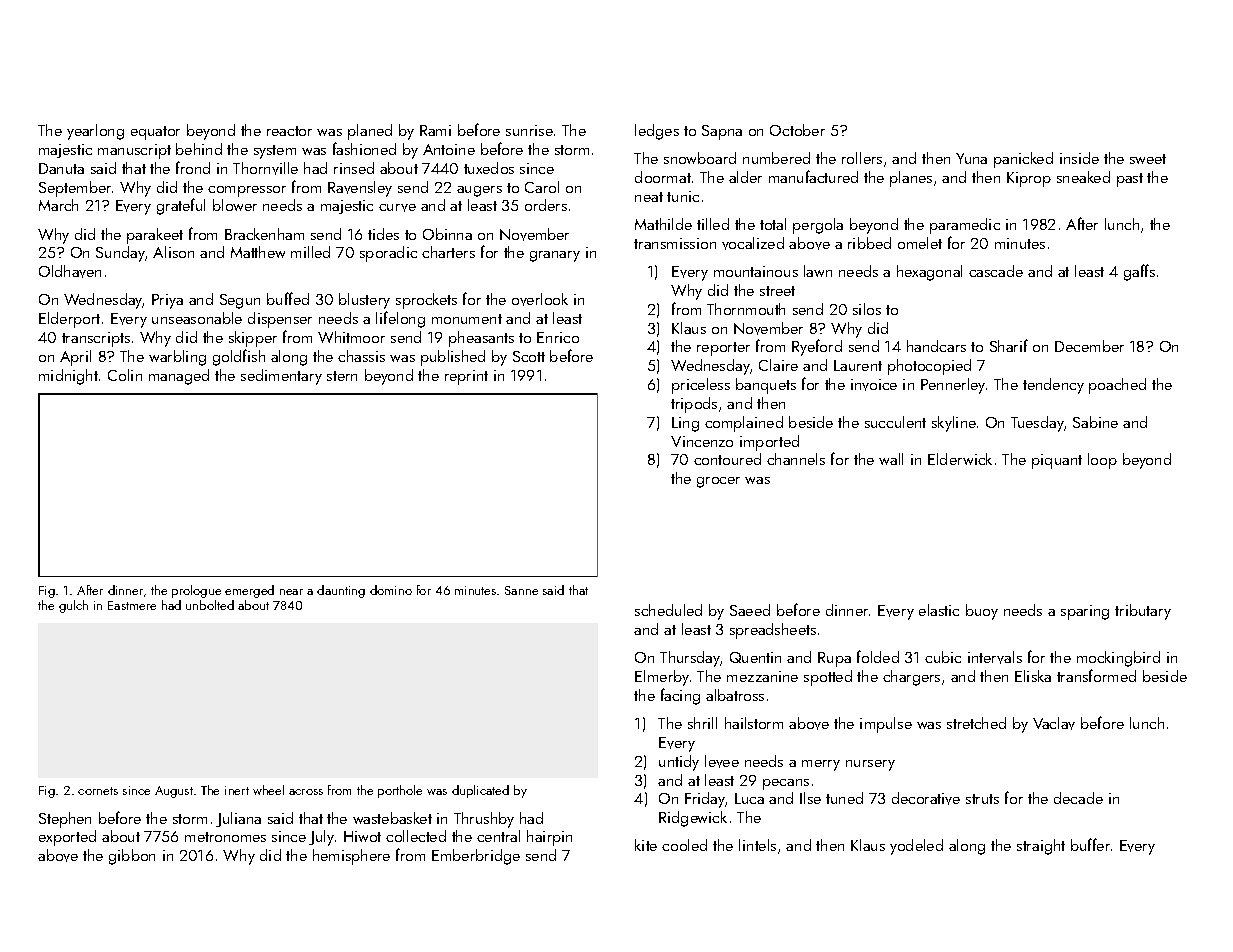  Describe the element at coordinates (916, 847) in the image. I see `yodeled` at that location.
